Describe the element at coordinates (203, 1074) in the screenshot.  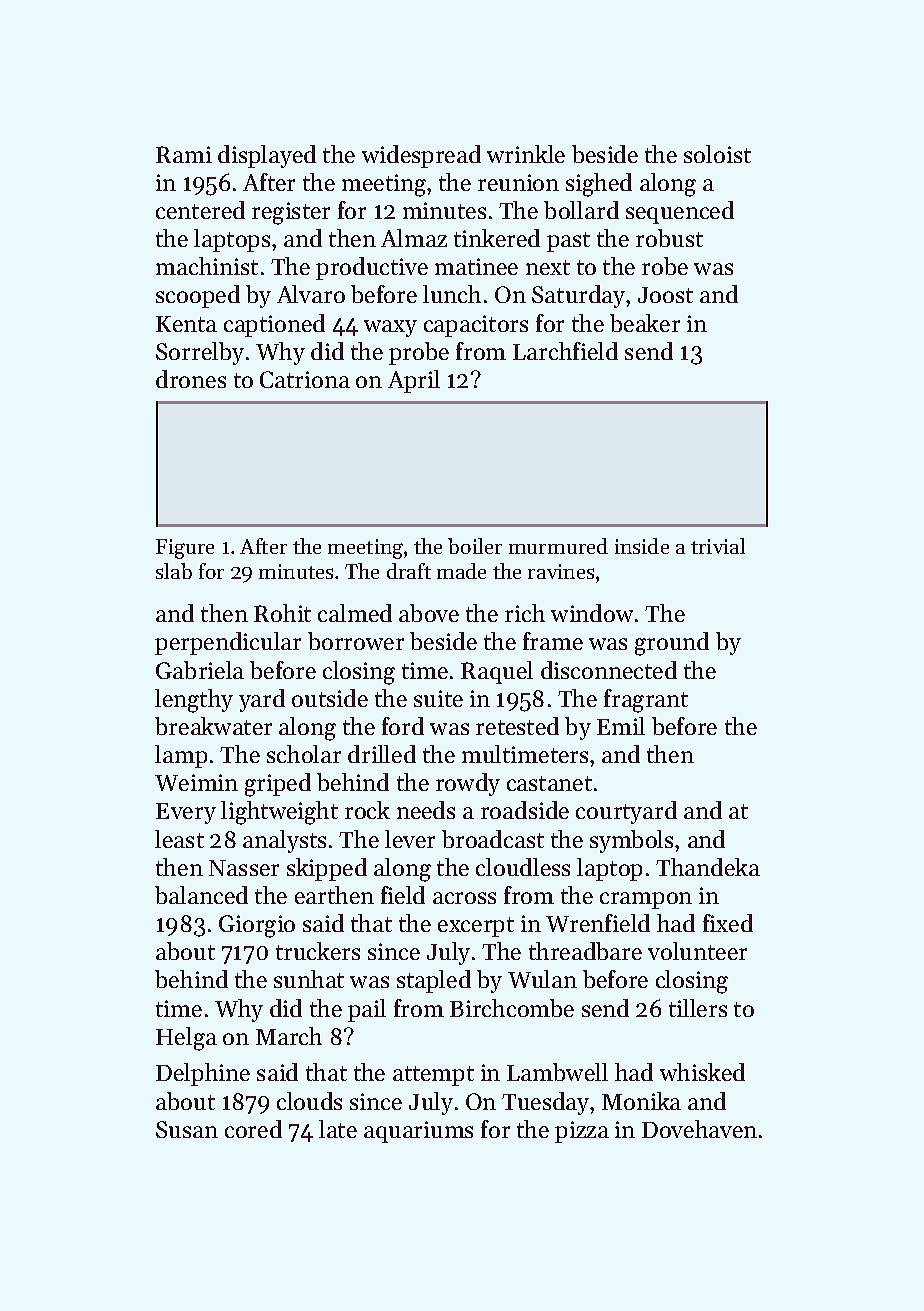
I see `Delphine` at that location.
